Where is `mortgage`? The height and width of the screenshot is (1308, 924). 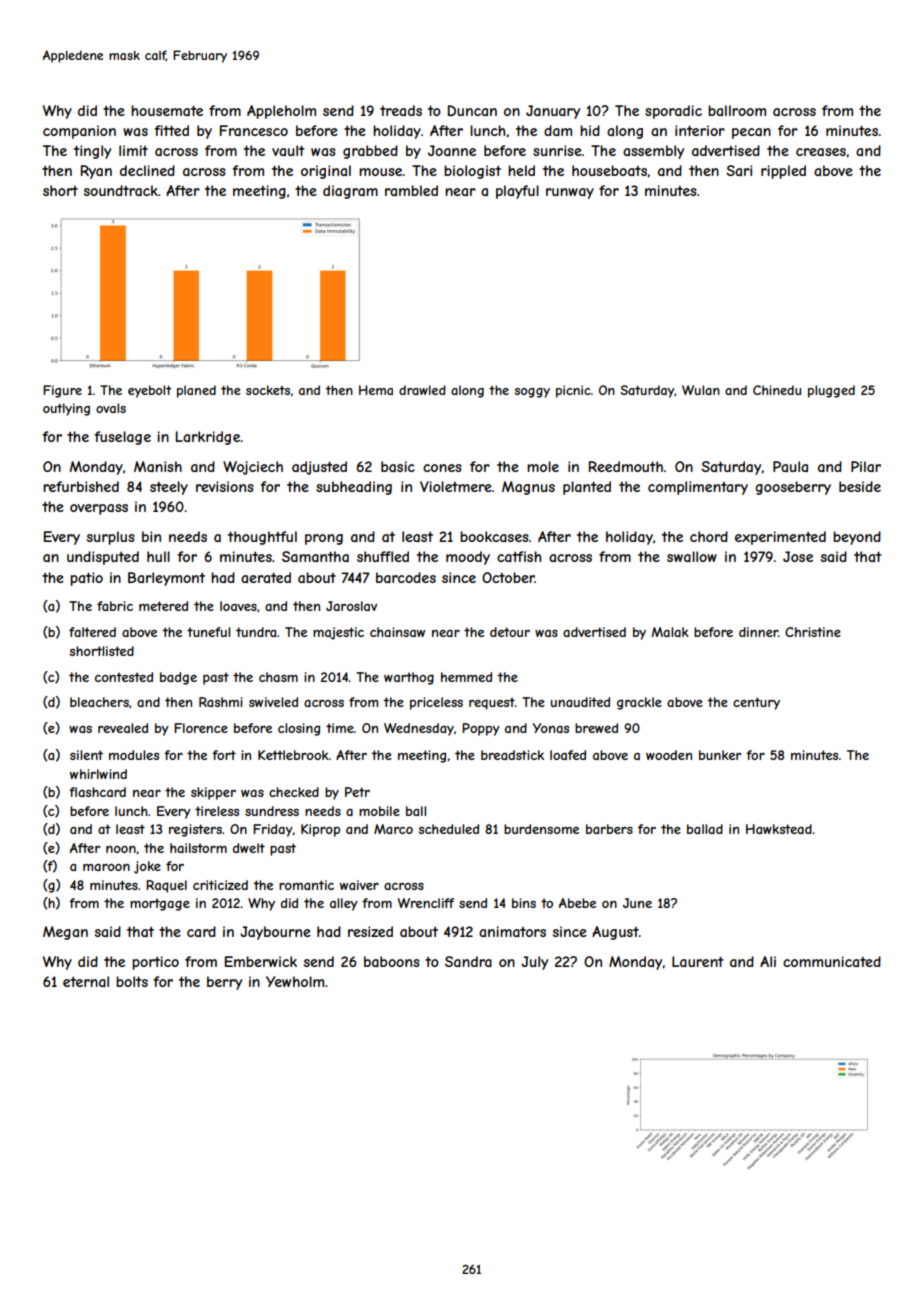
mortgage is located at coordinates (160, 904).
